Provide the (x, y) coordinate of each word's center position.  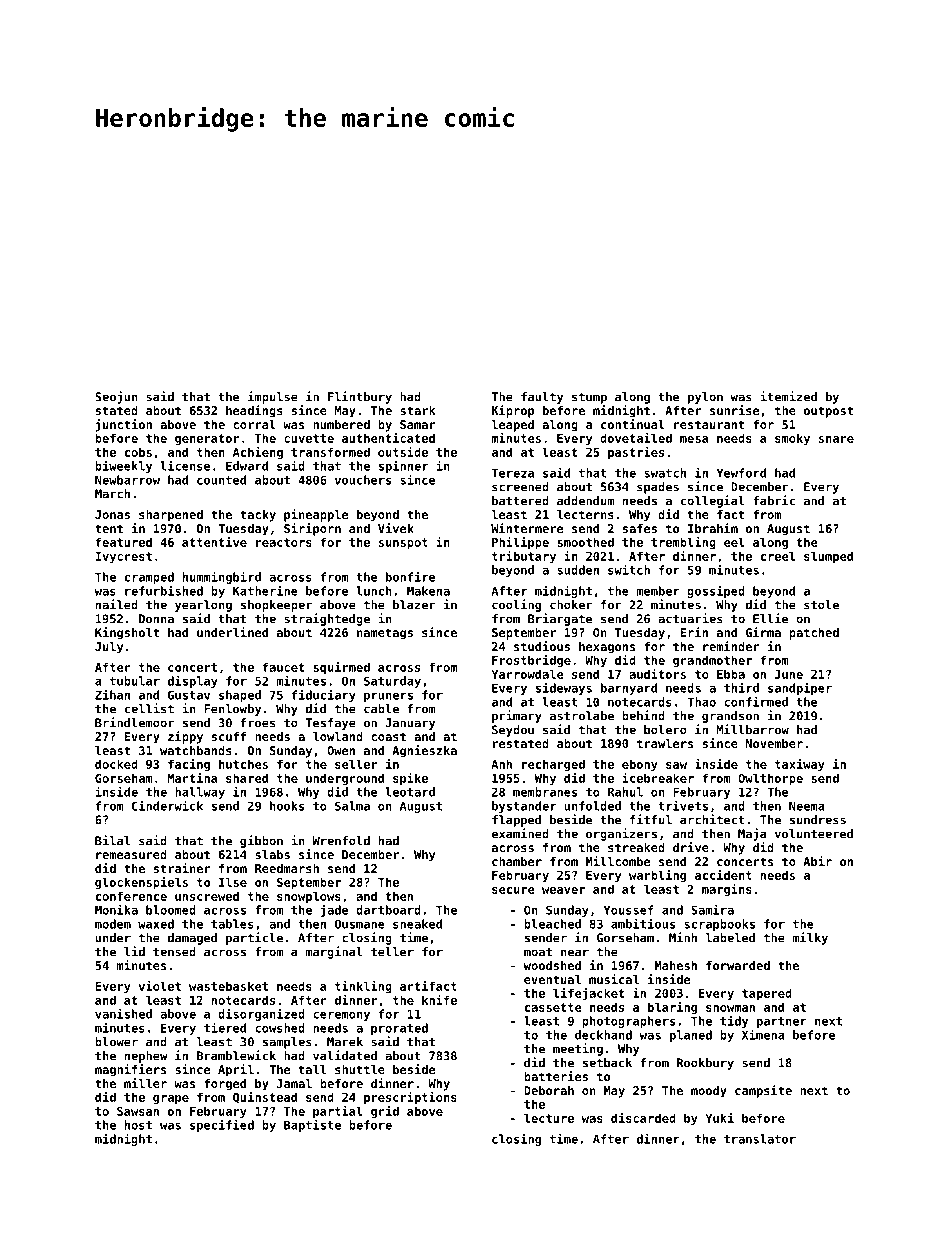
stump (589, 398)
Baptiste (312, 1126)
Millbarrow (752, 729)
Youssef (629, 910)
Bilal (112, 840)
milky (810, 938)
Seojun (116, 397)
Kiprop (513, 411)
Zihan (112, 694)
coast (388, 736)
